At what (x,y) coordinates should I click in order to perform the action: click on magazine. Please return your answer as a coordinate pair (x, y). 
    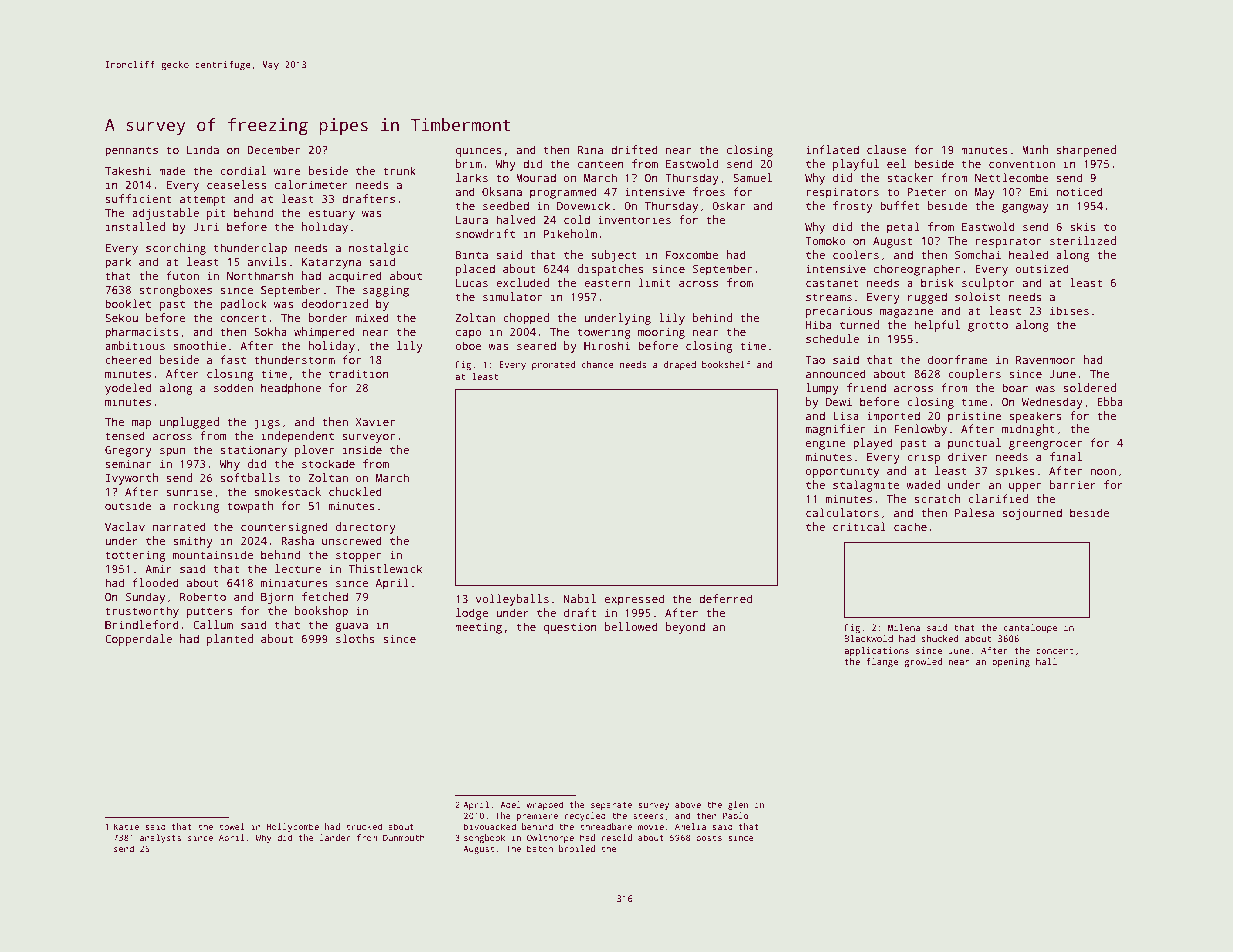
    Looking at the image, I should click on (907, 312).
